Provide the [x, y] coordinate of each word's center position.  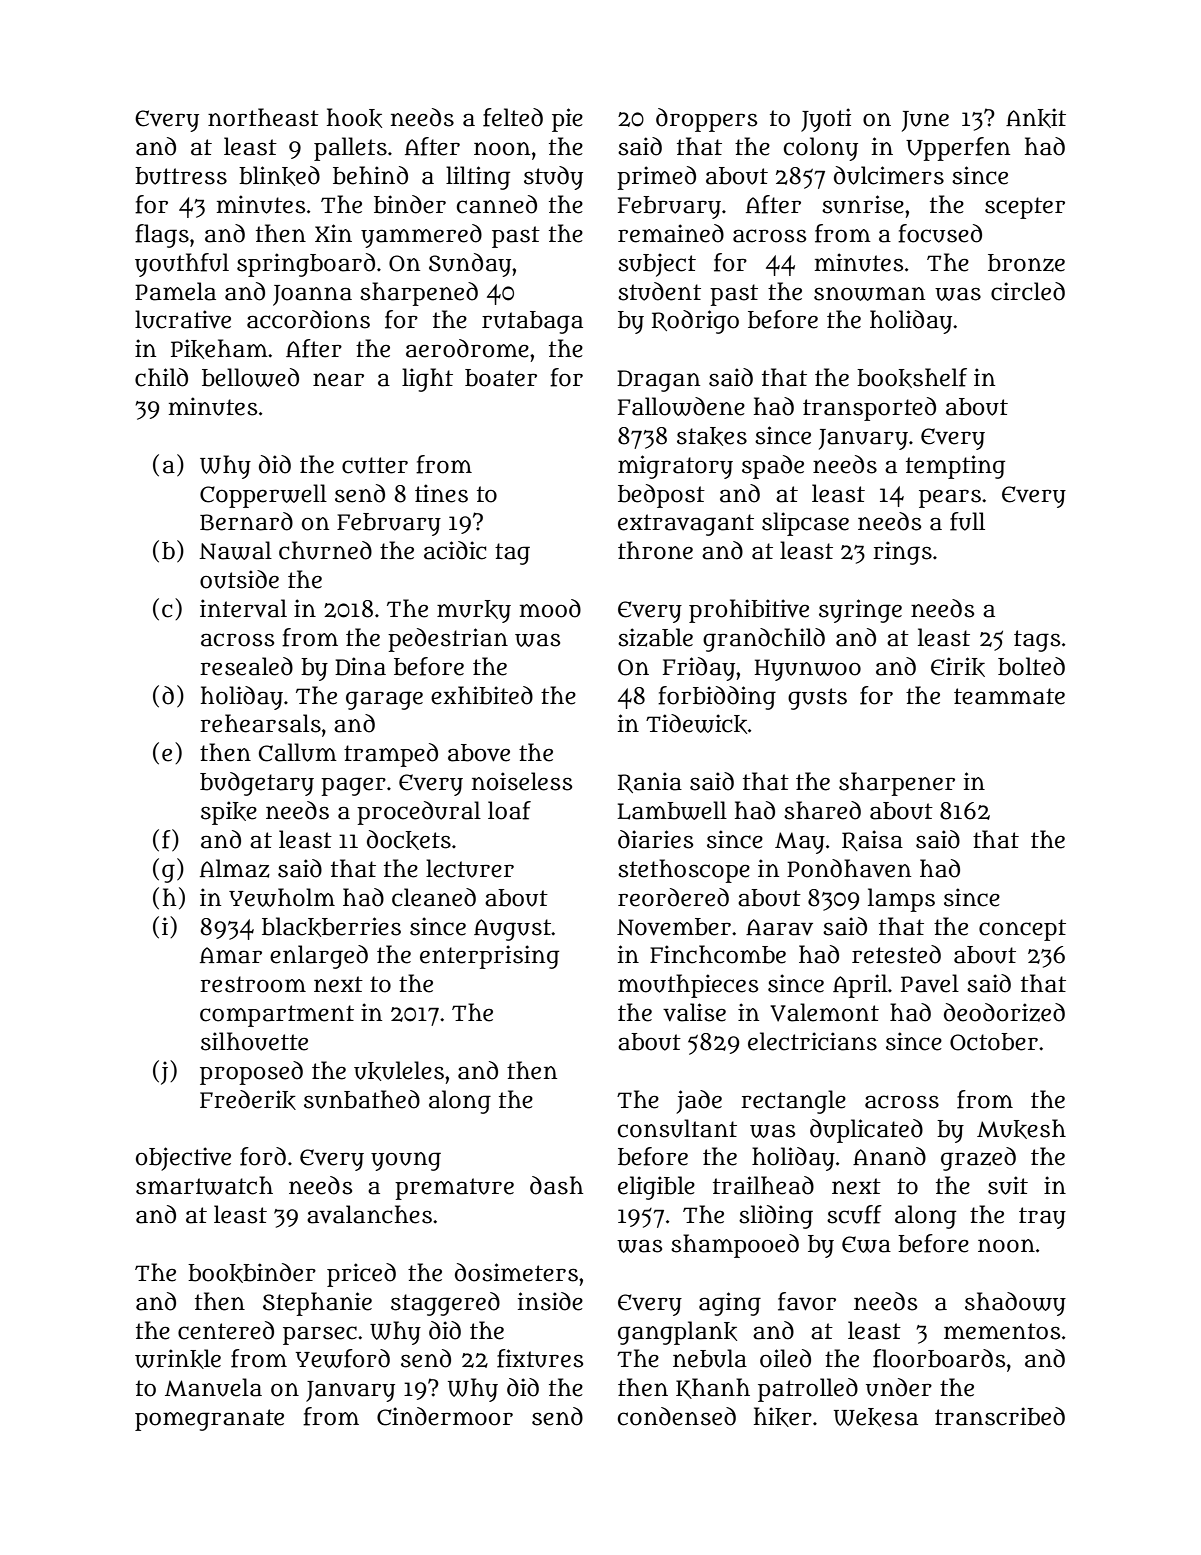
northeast [263, 117]
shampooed [735, 1246]
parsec [320, 1335]
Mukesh [1021, 1129]
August [512, 930]
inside [550, 1301]
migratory [675, 467]
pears [950, 499]
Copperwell [263, 496]
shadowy [1015, 1304]
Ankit [1036, 118]
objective [183, 1159]
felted [513, 117]
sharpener [897, 784]
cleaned [434, 897]
